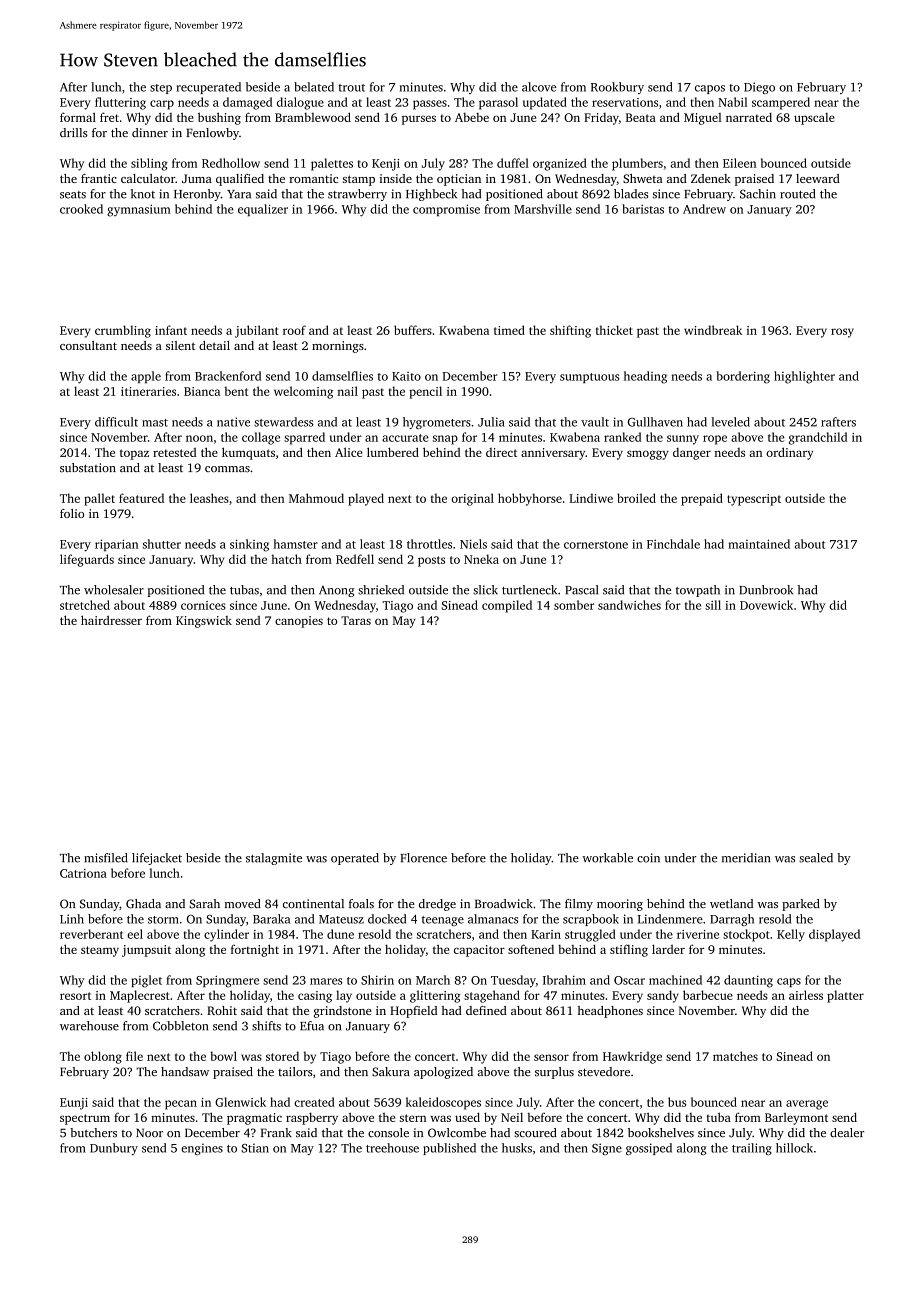 The width and height of the image is (924, 1314). Describe the element at coordinates (517, 1148) in the image. I see `husks` at that location.
